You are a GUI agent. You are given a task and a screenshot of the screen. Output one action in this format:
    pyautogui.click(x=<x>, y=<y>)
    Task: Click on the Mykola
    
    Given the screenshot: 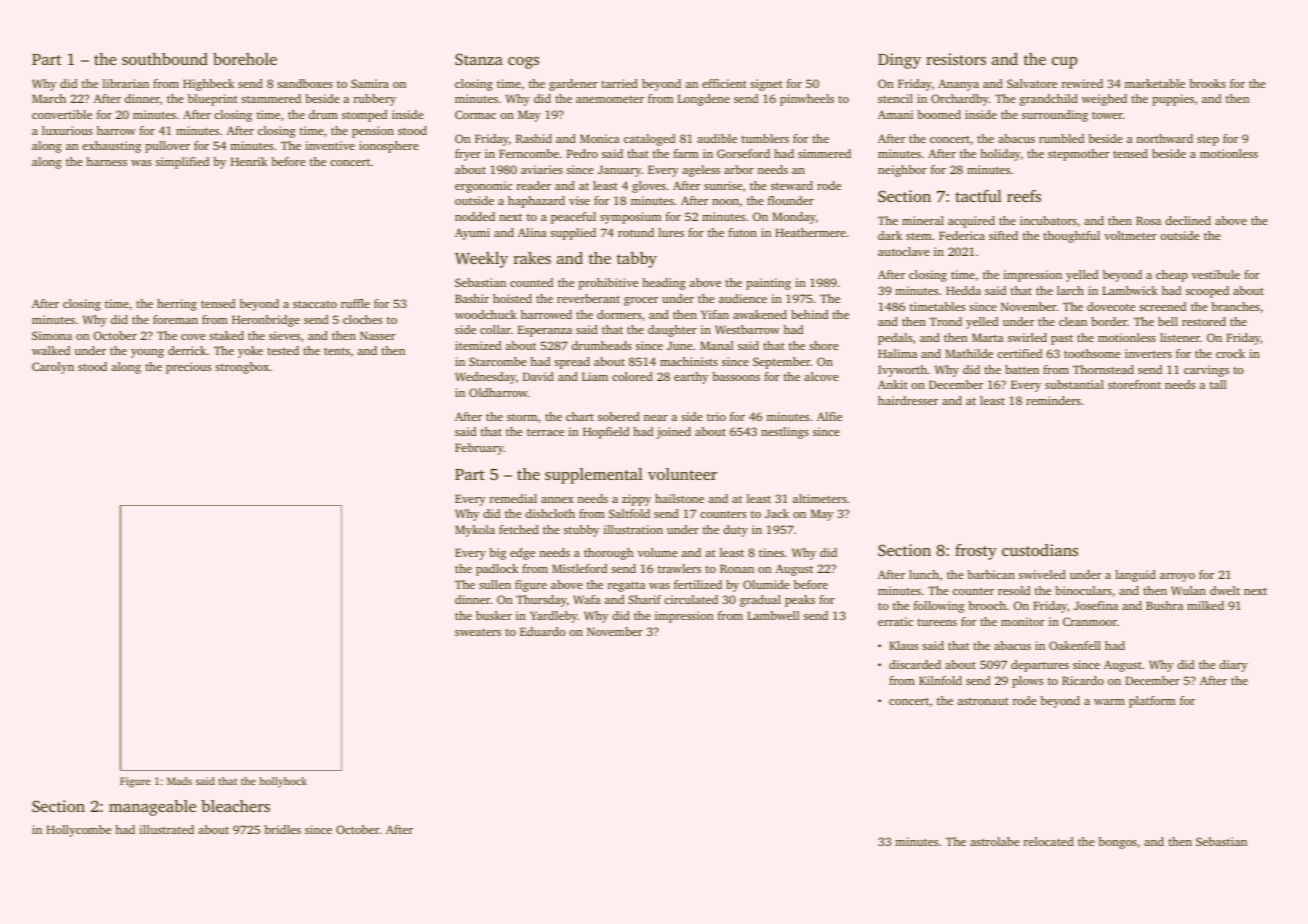 What is the action you would take?
    pyautogui.click(x=475, y=531)
